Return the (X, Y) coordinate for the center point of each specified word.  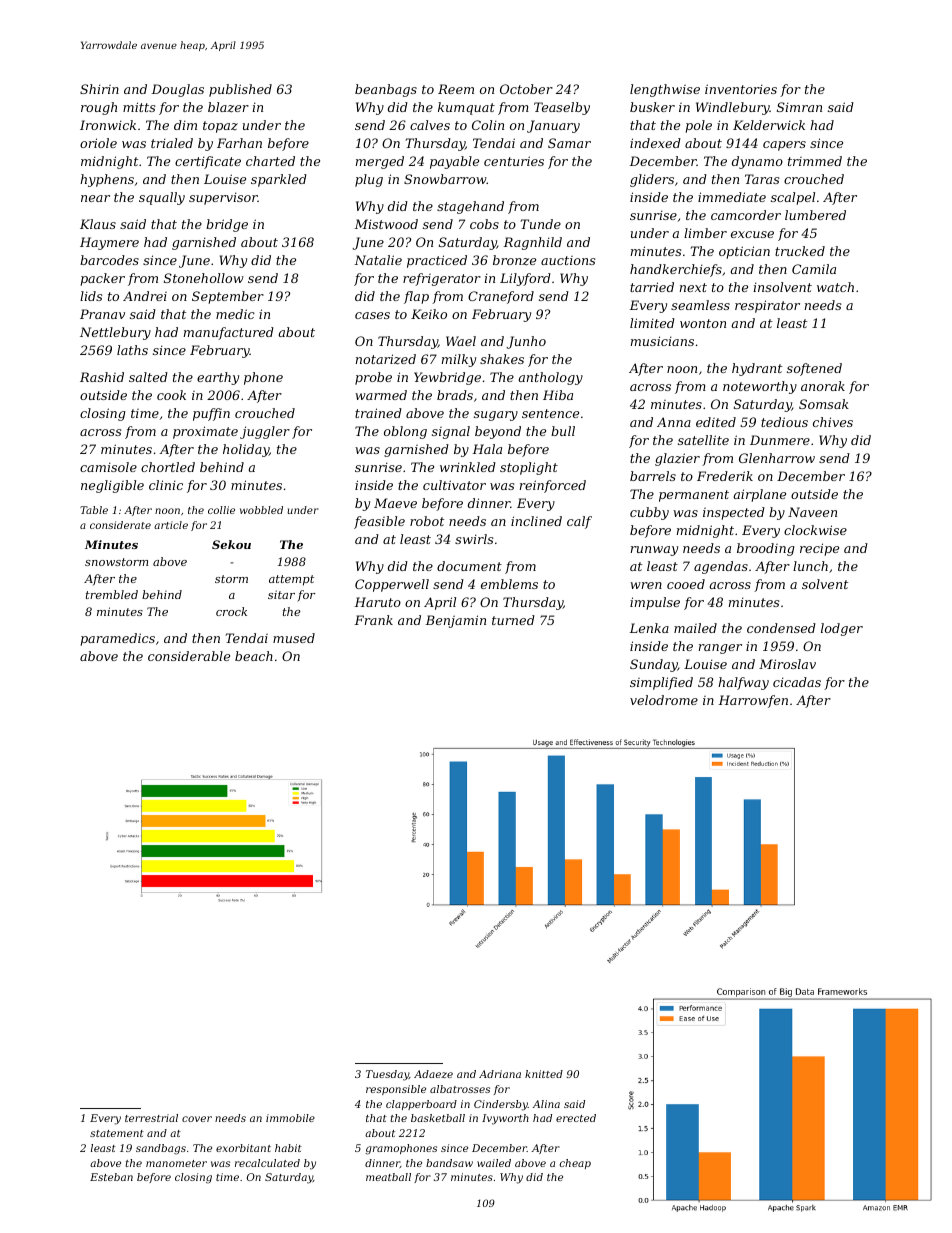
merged (380, 162)
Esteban (111, 1177)
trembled (112, 594)
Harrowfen (753, 701)
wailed (494, 1163)
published (240, 90)
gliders (652, 180)
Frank (373, 620)
